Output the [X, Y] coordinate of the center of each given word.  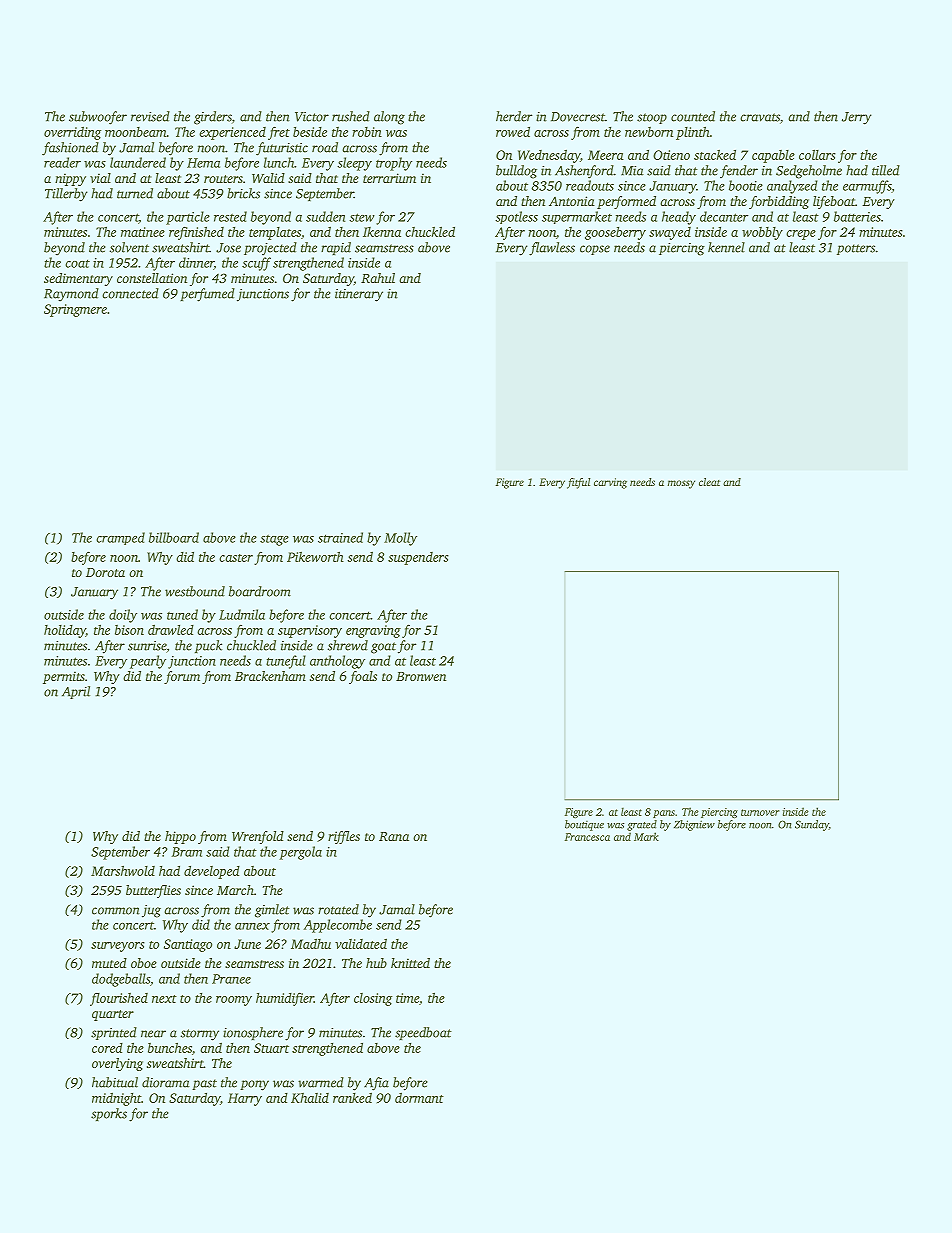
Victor [312, 117]
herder [514, 116]
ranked [352, 1097]
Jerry [857, 118]
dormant [419, 1097]
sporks [109, 1114]
